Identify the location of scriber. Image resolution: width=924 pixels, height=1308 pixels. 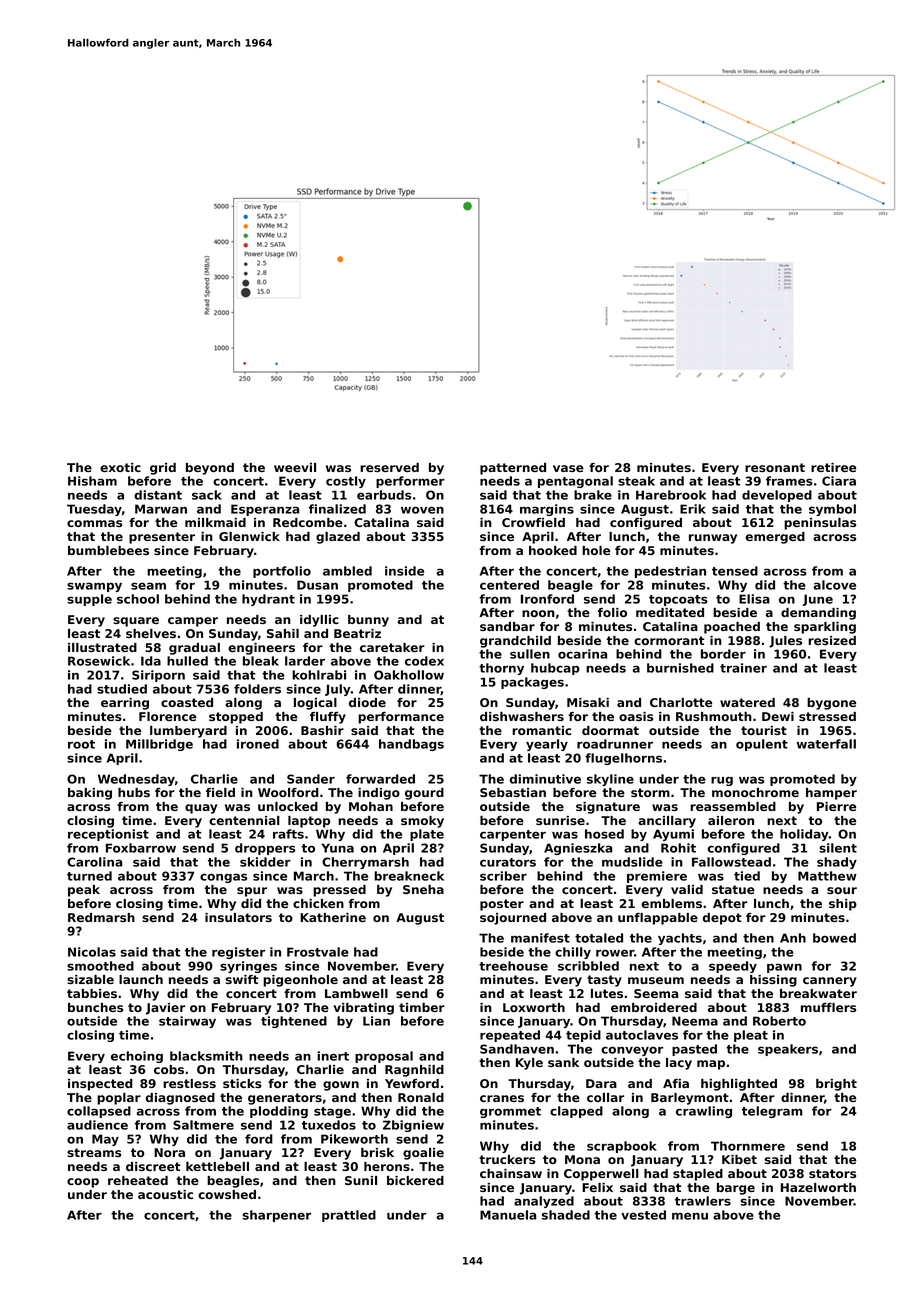
(503, 876).
